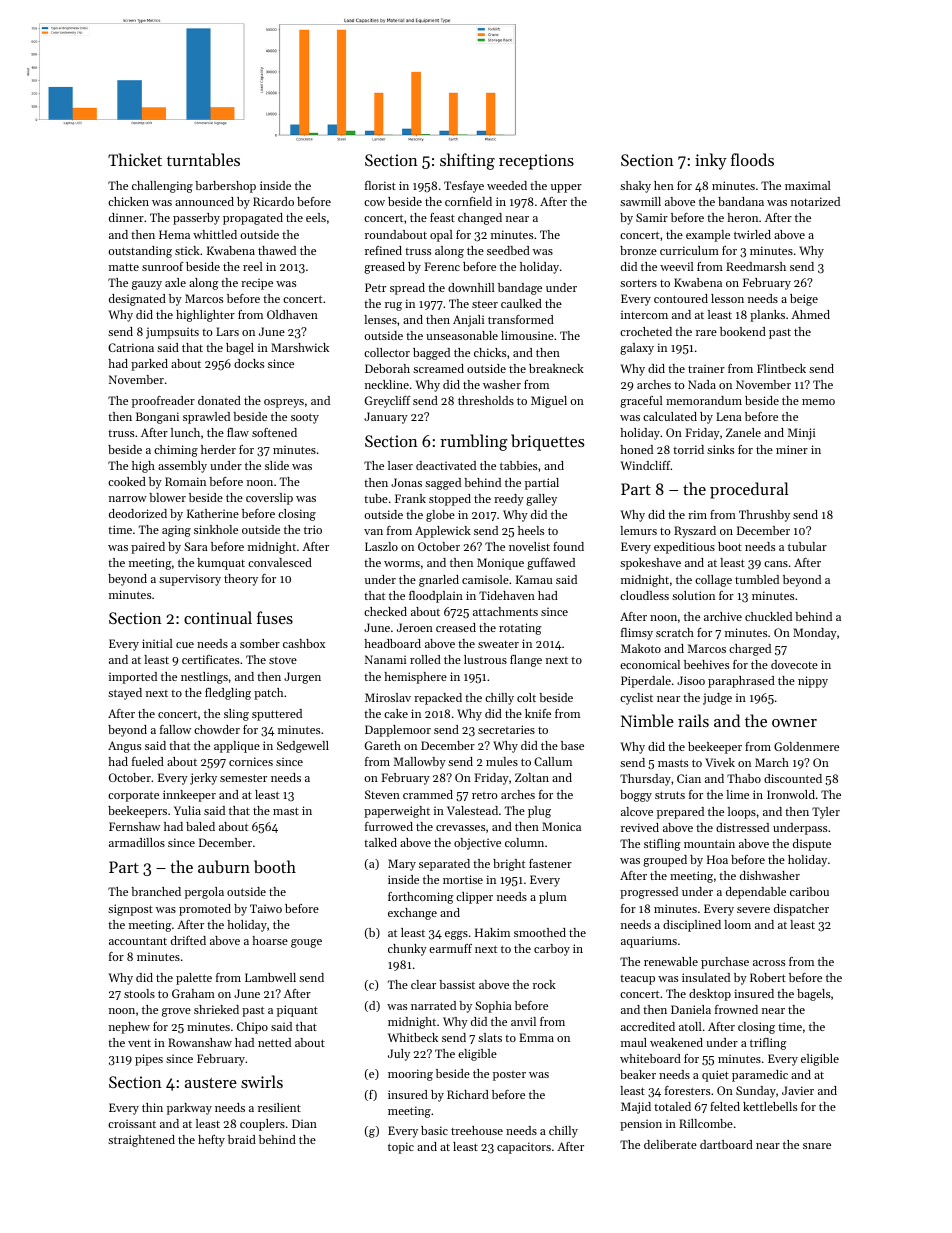  What do you see at coordinates (637, 634) in the screenshot?
I see `flimsy` at bounding box center [637, 634].
